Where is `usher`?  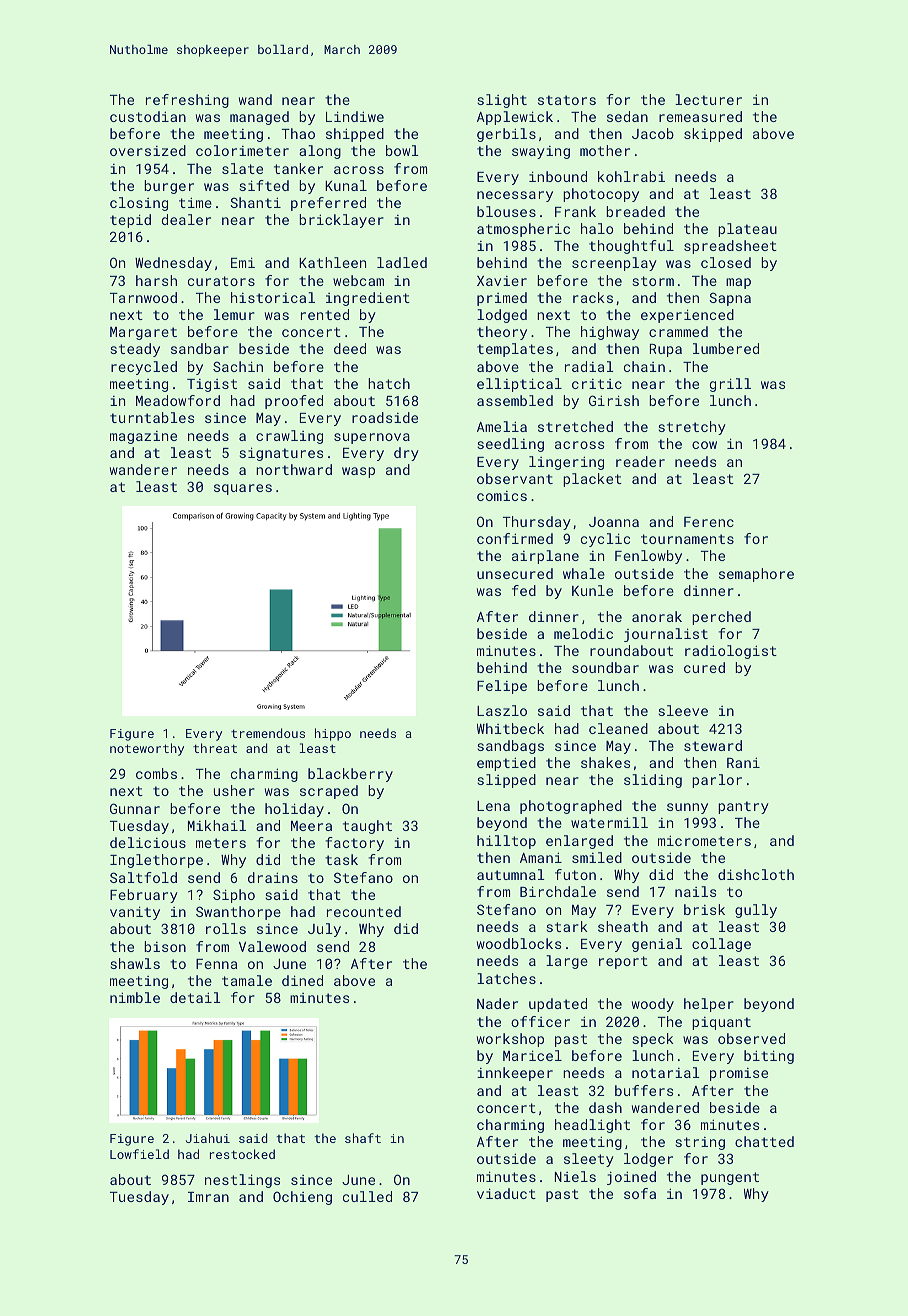 usher is located at coordinates (234, 790).
